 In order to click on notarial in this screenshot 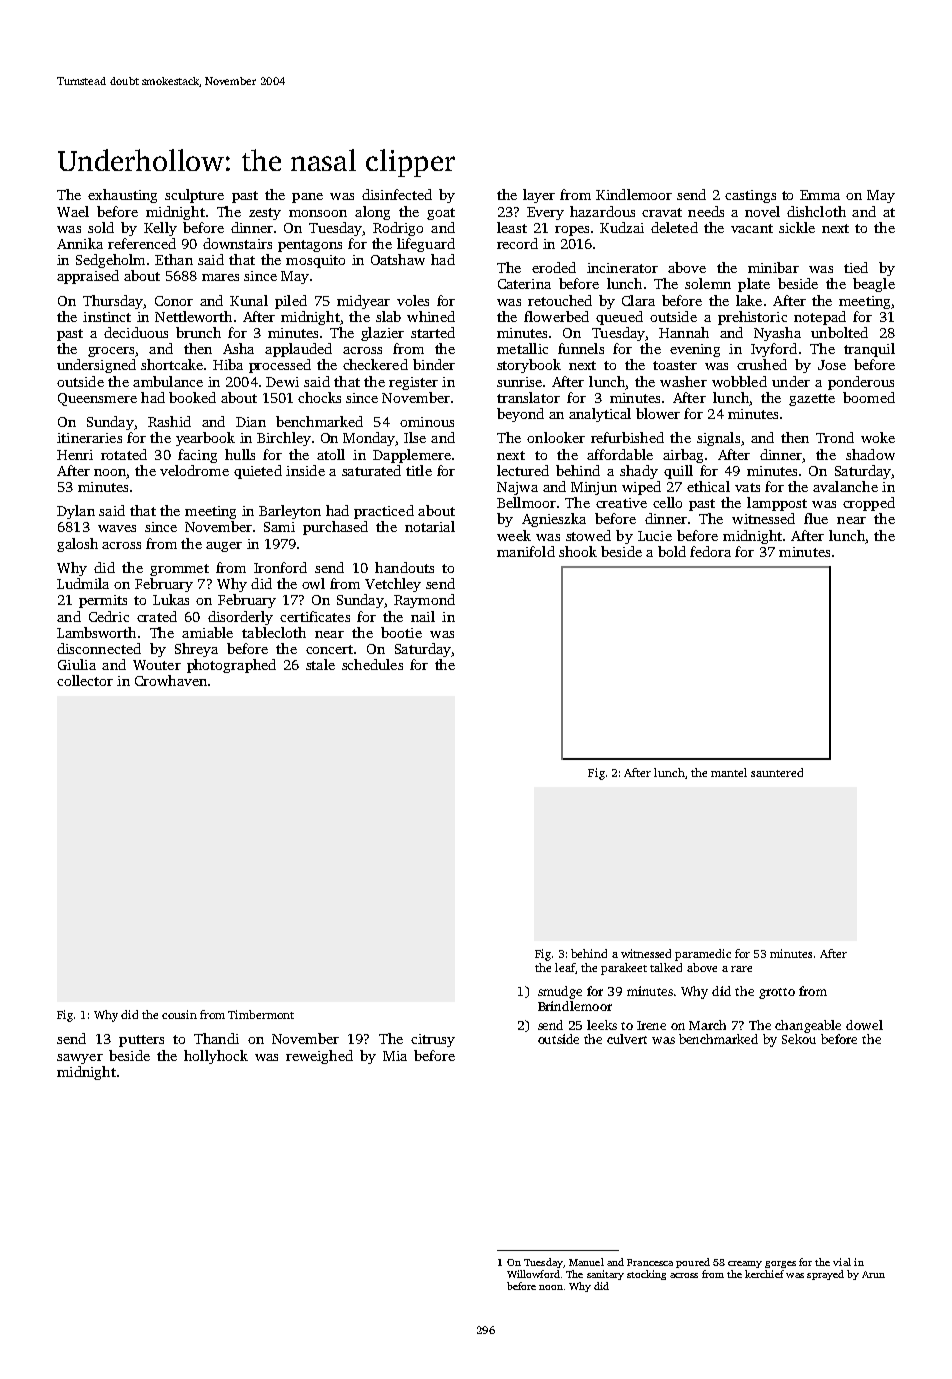, I will do `click(430, 526)`.
